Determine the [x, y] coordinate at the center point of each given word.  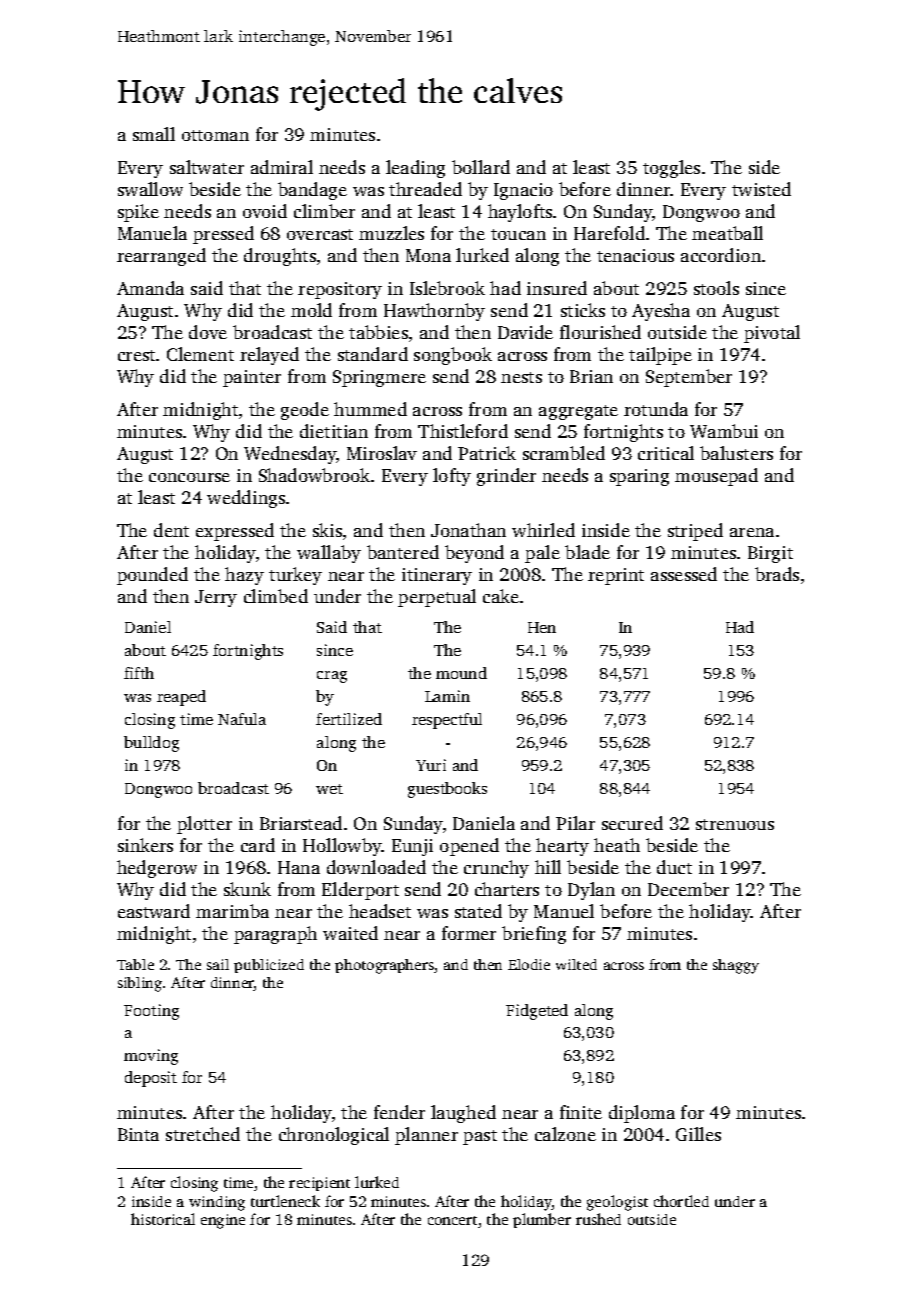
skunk [247, 889]
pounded [152, 576]
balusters [736, 453]
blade [587, 552]
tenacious [635, 255]
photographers [385, 966]
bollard [481, 167]
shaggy [736, 966]
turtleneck [285, 1201]
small [154, 134]
